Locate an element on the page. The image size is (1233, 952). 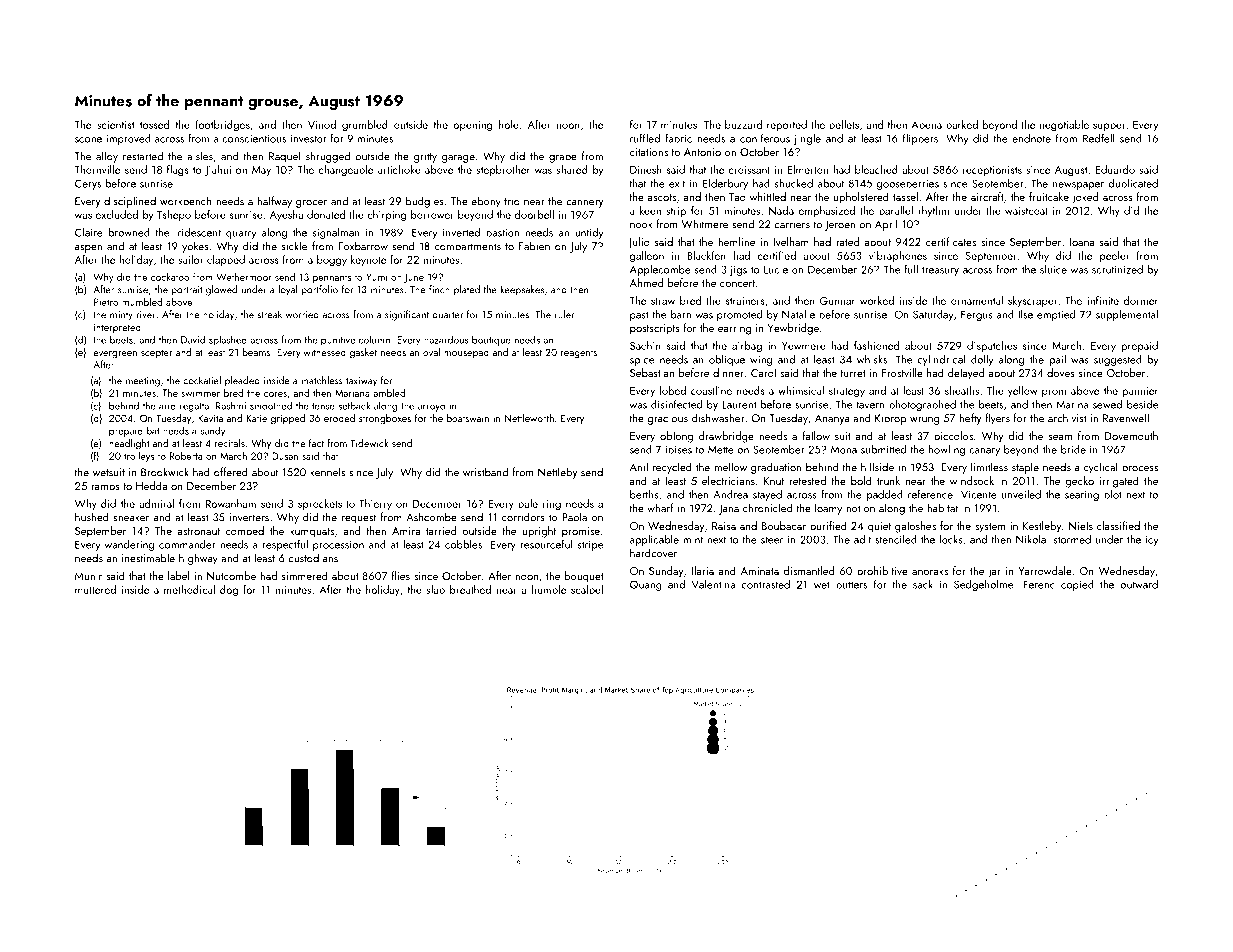
streak is located at coordinates (269, 314).
